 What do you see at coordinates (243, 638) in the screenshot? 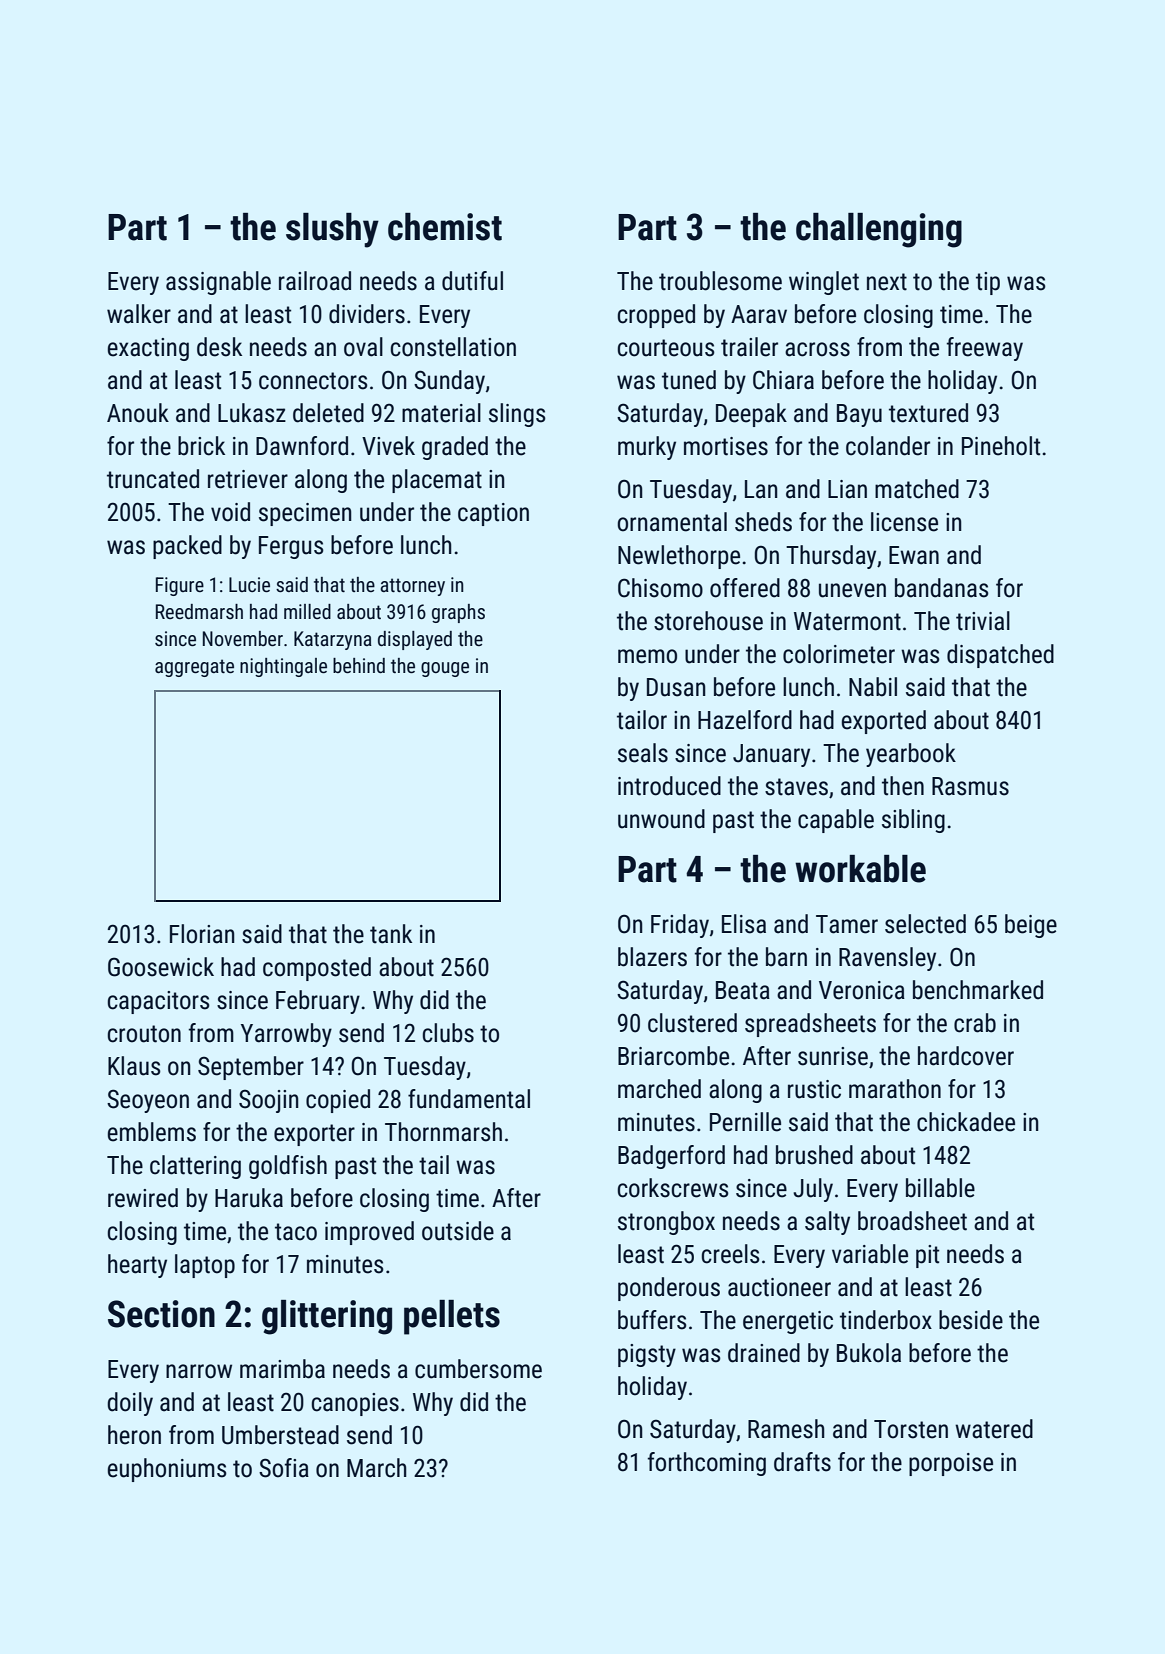
I see `November` at bounding box center [243, 638].
